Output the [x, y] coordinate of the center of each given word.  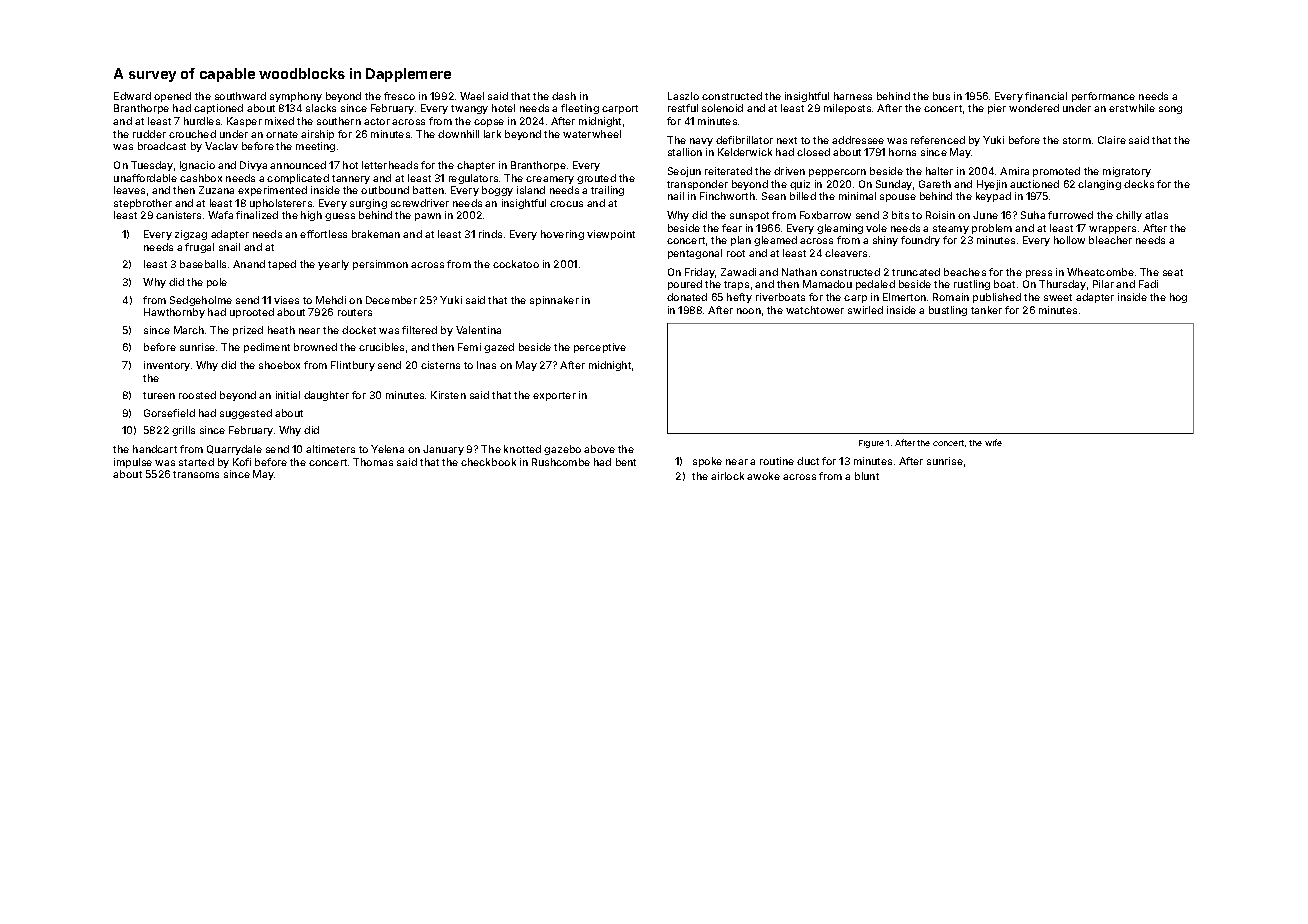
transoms [196, 474]
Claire [1112, 140]
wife [993, 442]
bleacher [1110, 240]
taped [282, 265]
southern [339, 121]
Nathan [799, 272]
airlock [727, 476]
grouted [596, 179]
